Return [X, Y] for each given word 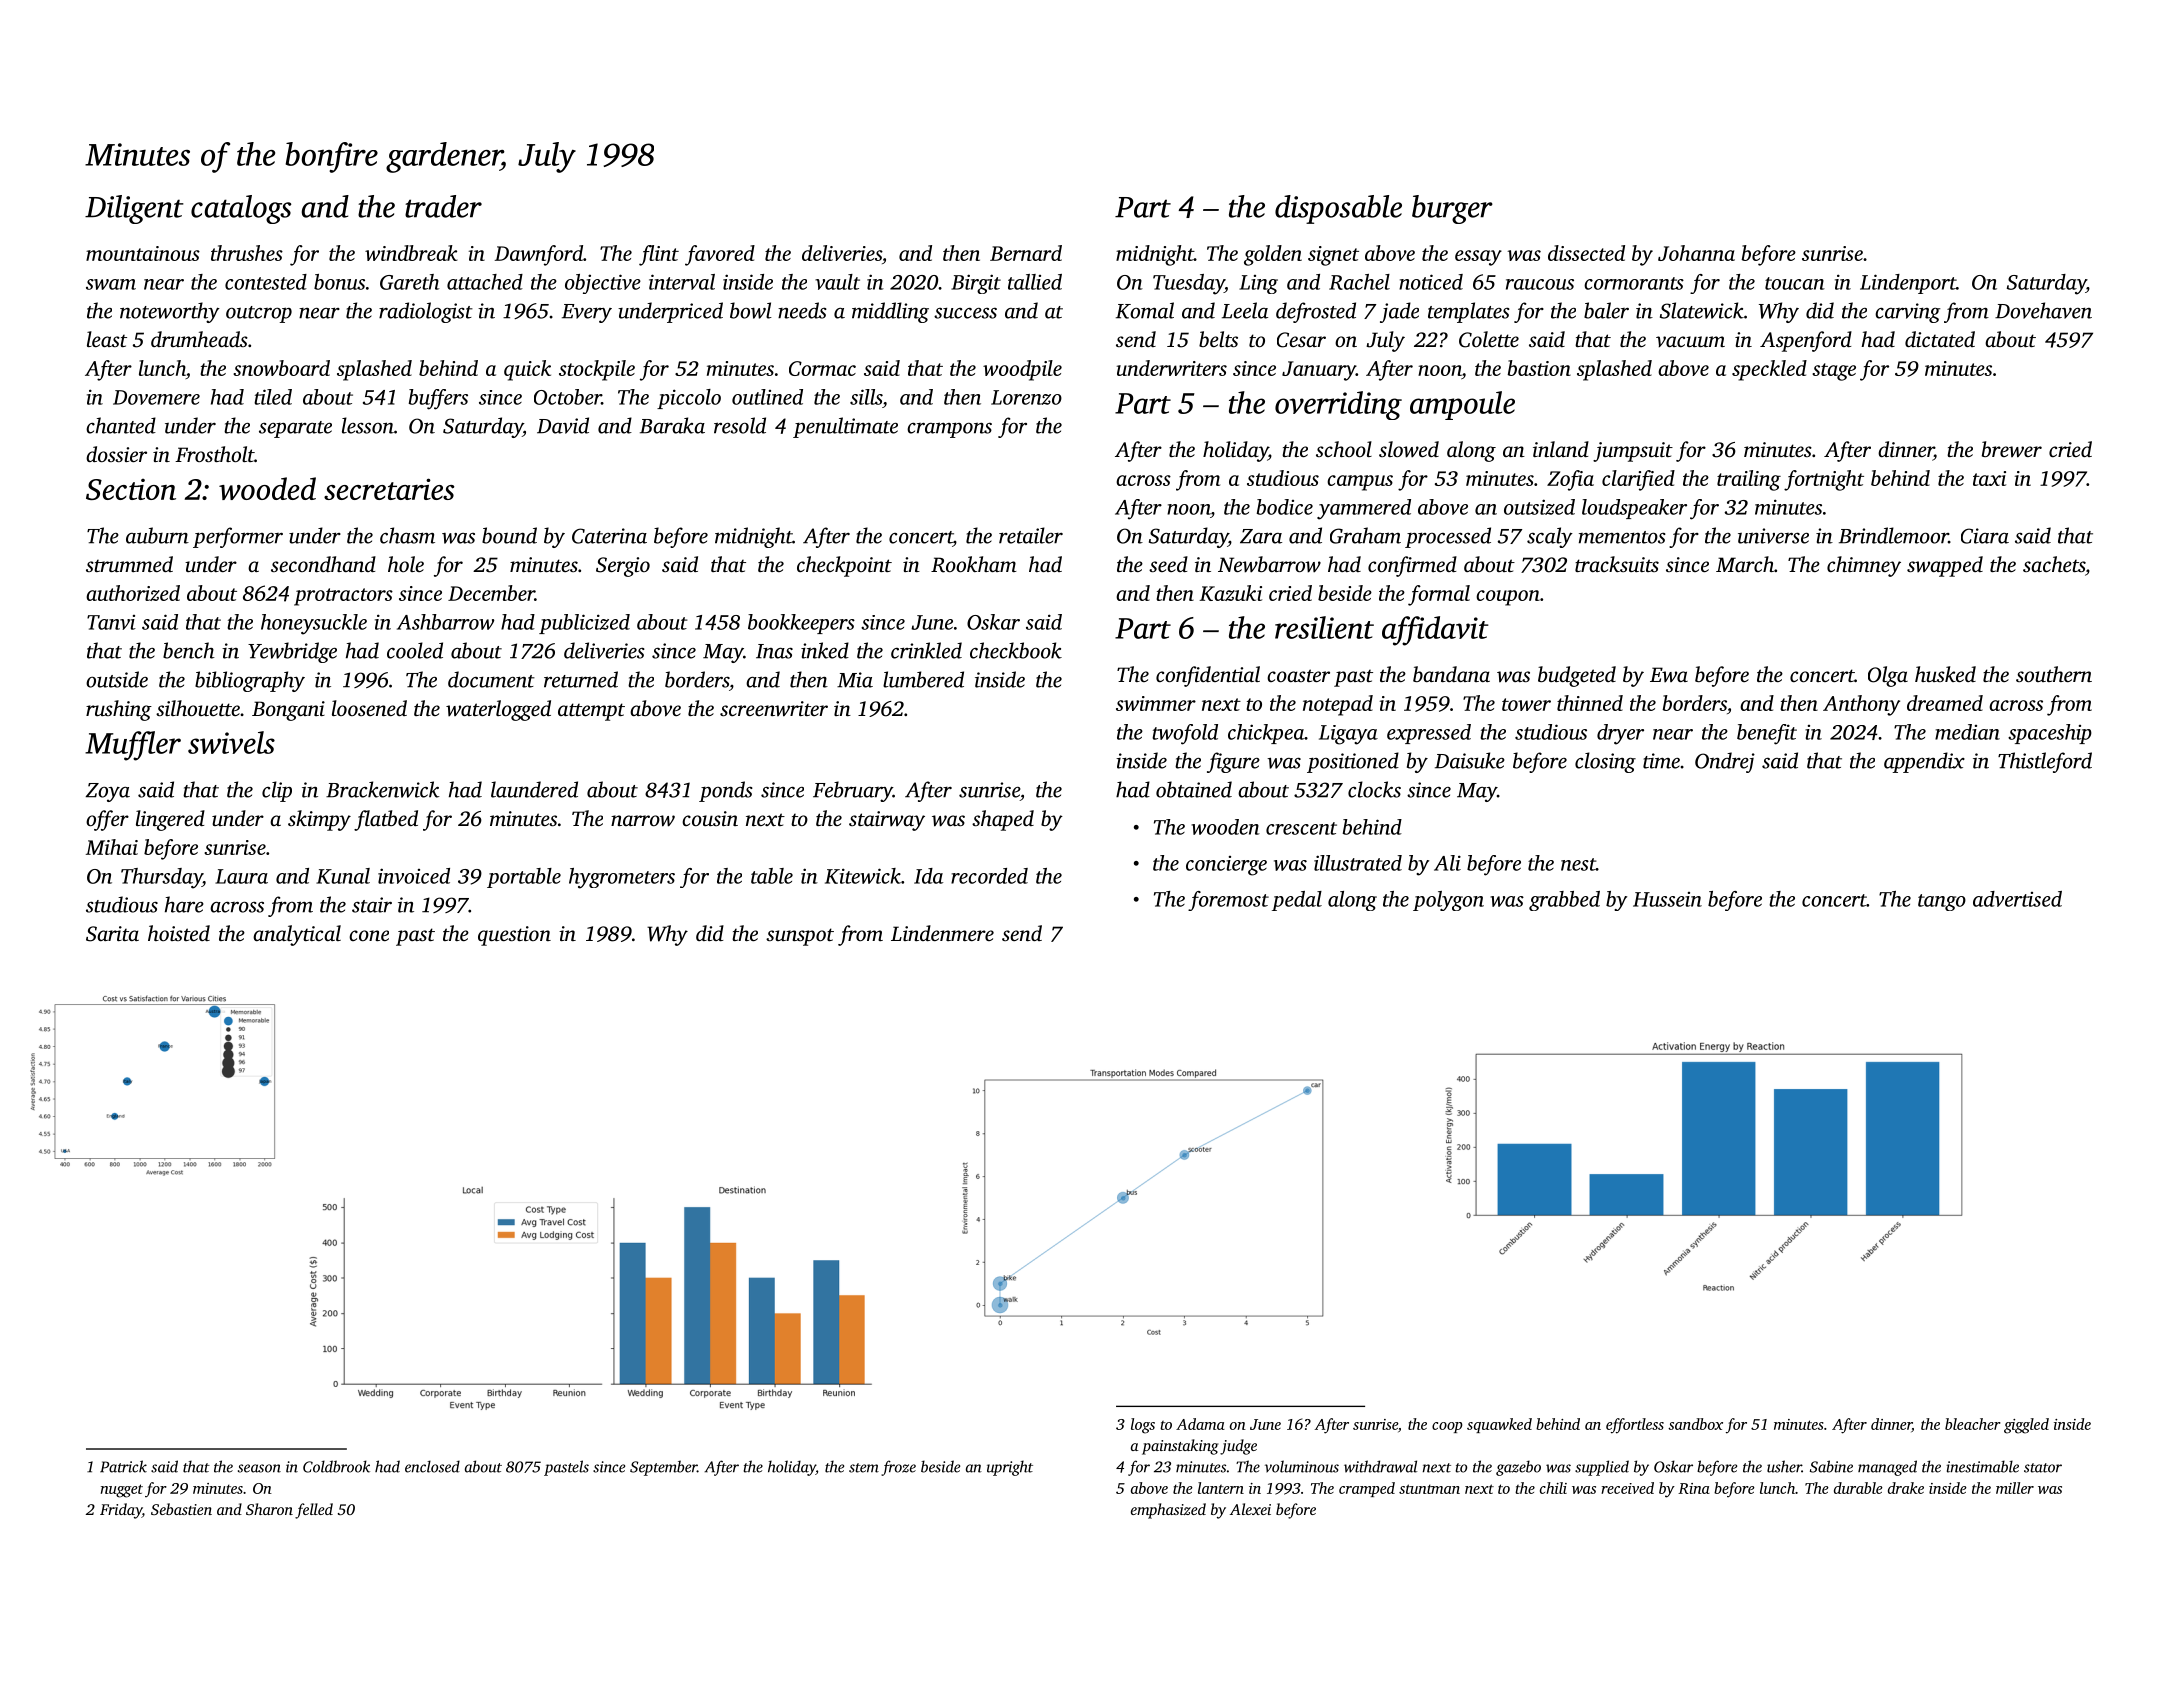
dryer [1620, 734]
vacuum [1690, 341]
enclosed [432, 1466]
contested [266, 282]
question [514, 936]
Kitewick [863, 876]
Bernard [1026, 253]
